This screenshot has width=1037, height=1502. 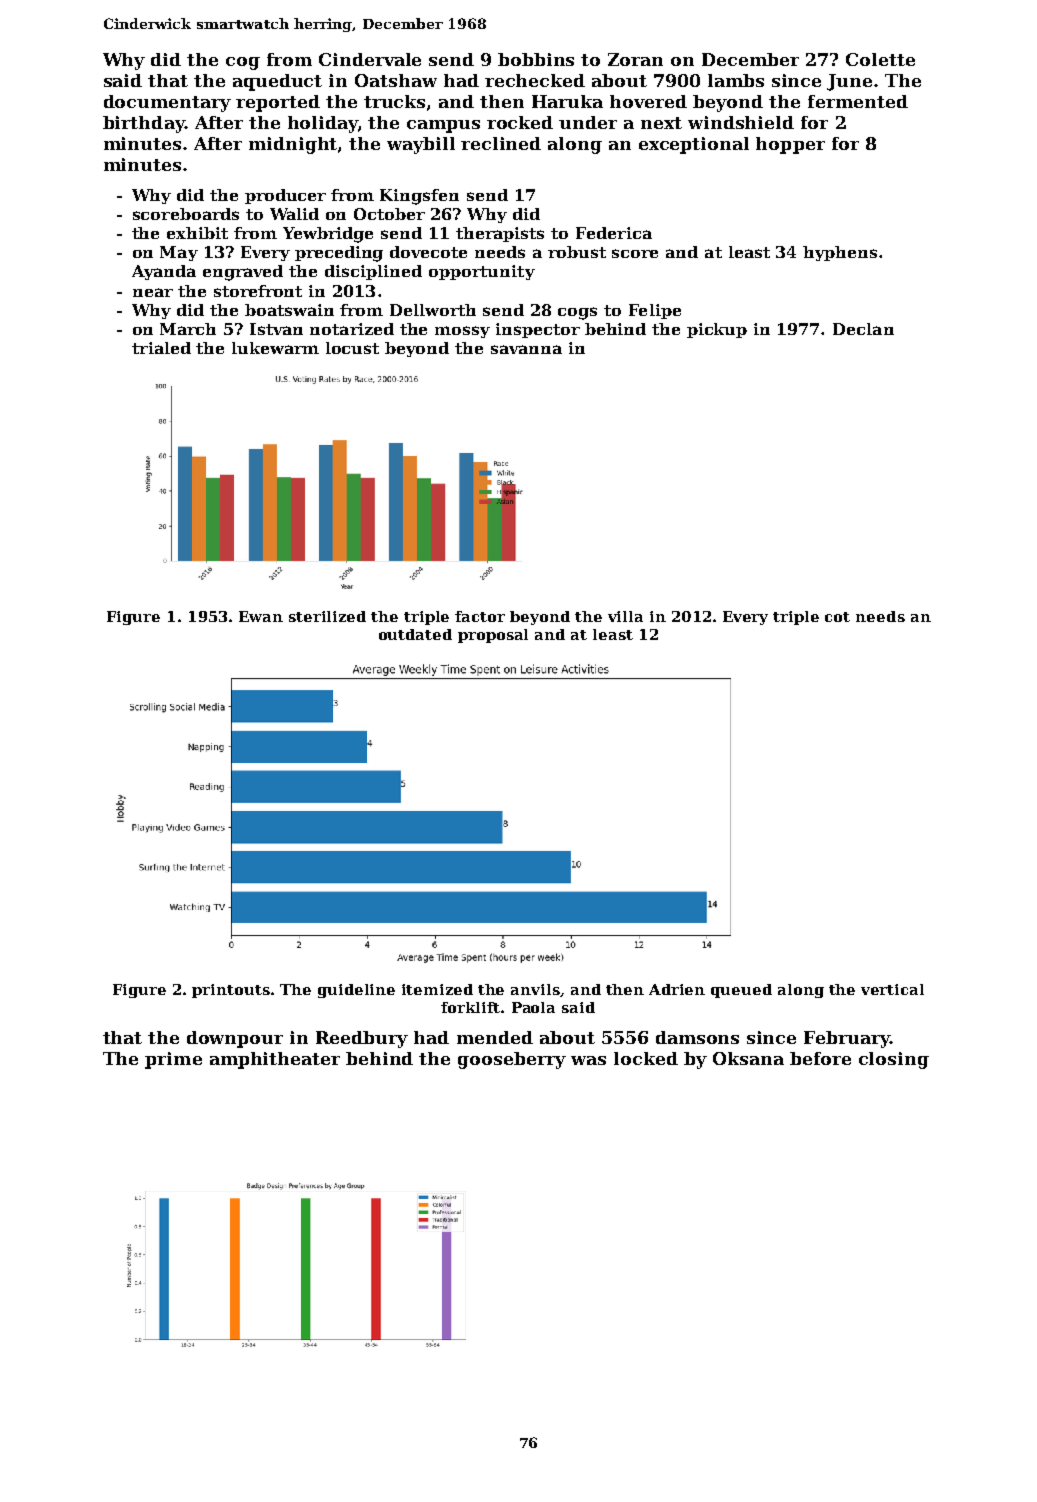 What do you see at coordinates (741, 991) in the screenshot?
I see `queued` at bounding box center [741, 991].
